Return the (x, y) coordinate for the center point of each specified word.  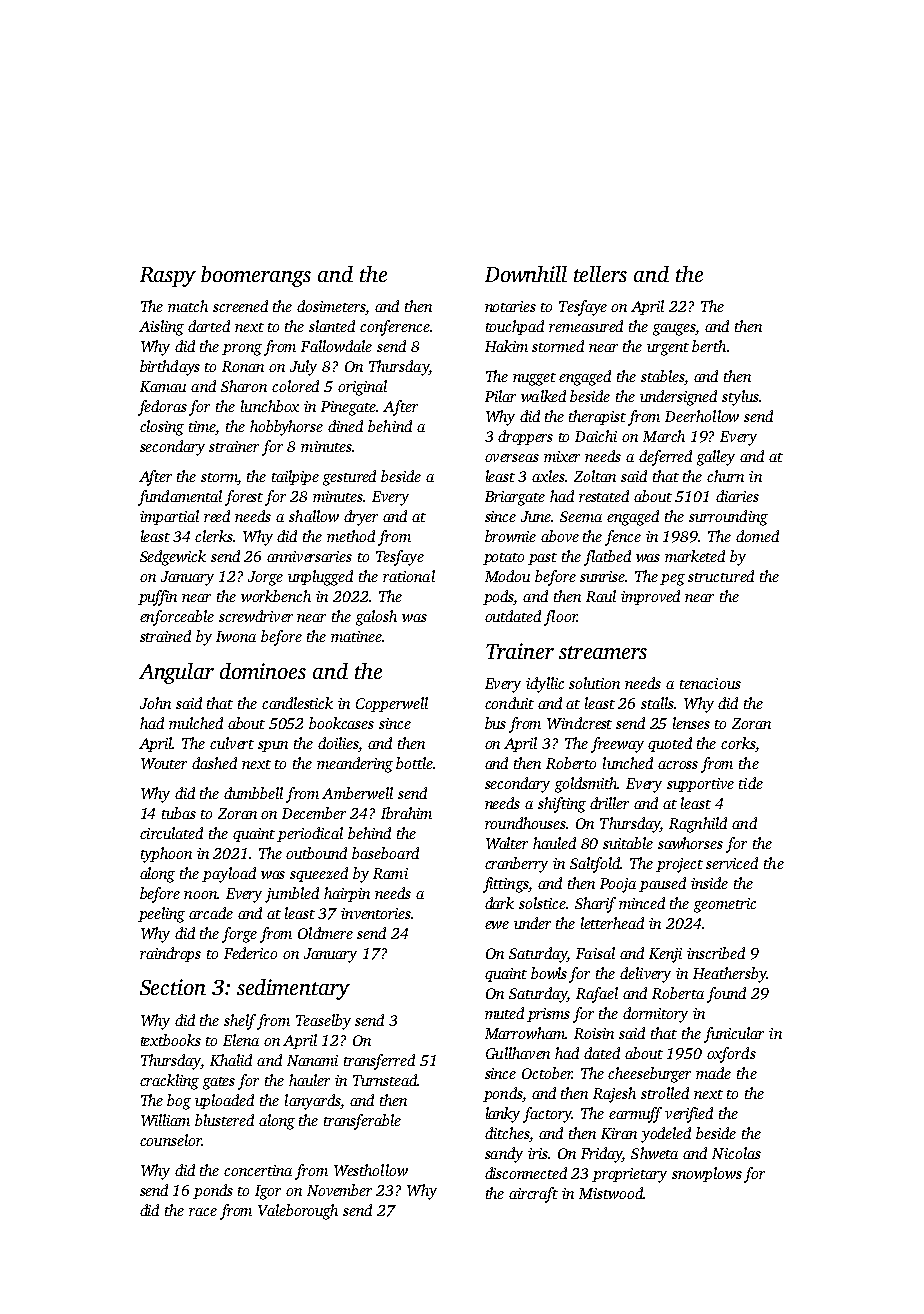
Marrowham (525, 1033)
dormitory (655, 1015)
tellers (600, 274)
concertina (258, 1170)
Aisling (161, 328)
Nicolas (736, 1153)
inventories (376, 913)
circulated (171, 833)
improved (650, 597)
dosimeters (331, 307)
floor (560, 618)
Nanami (312, 1060)
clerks (214, 536)
